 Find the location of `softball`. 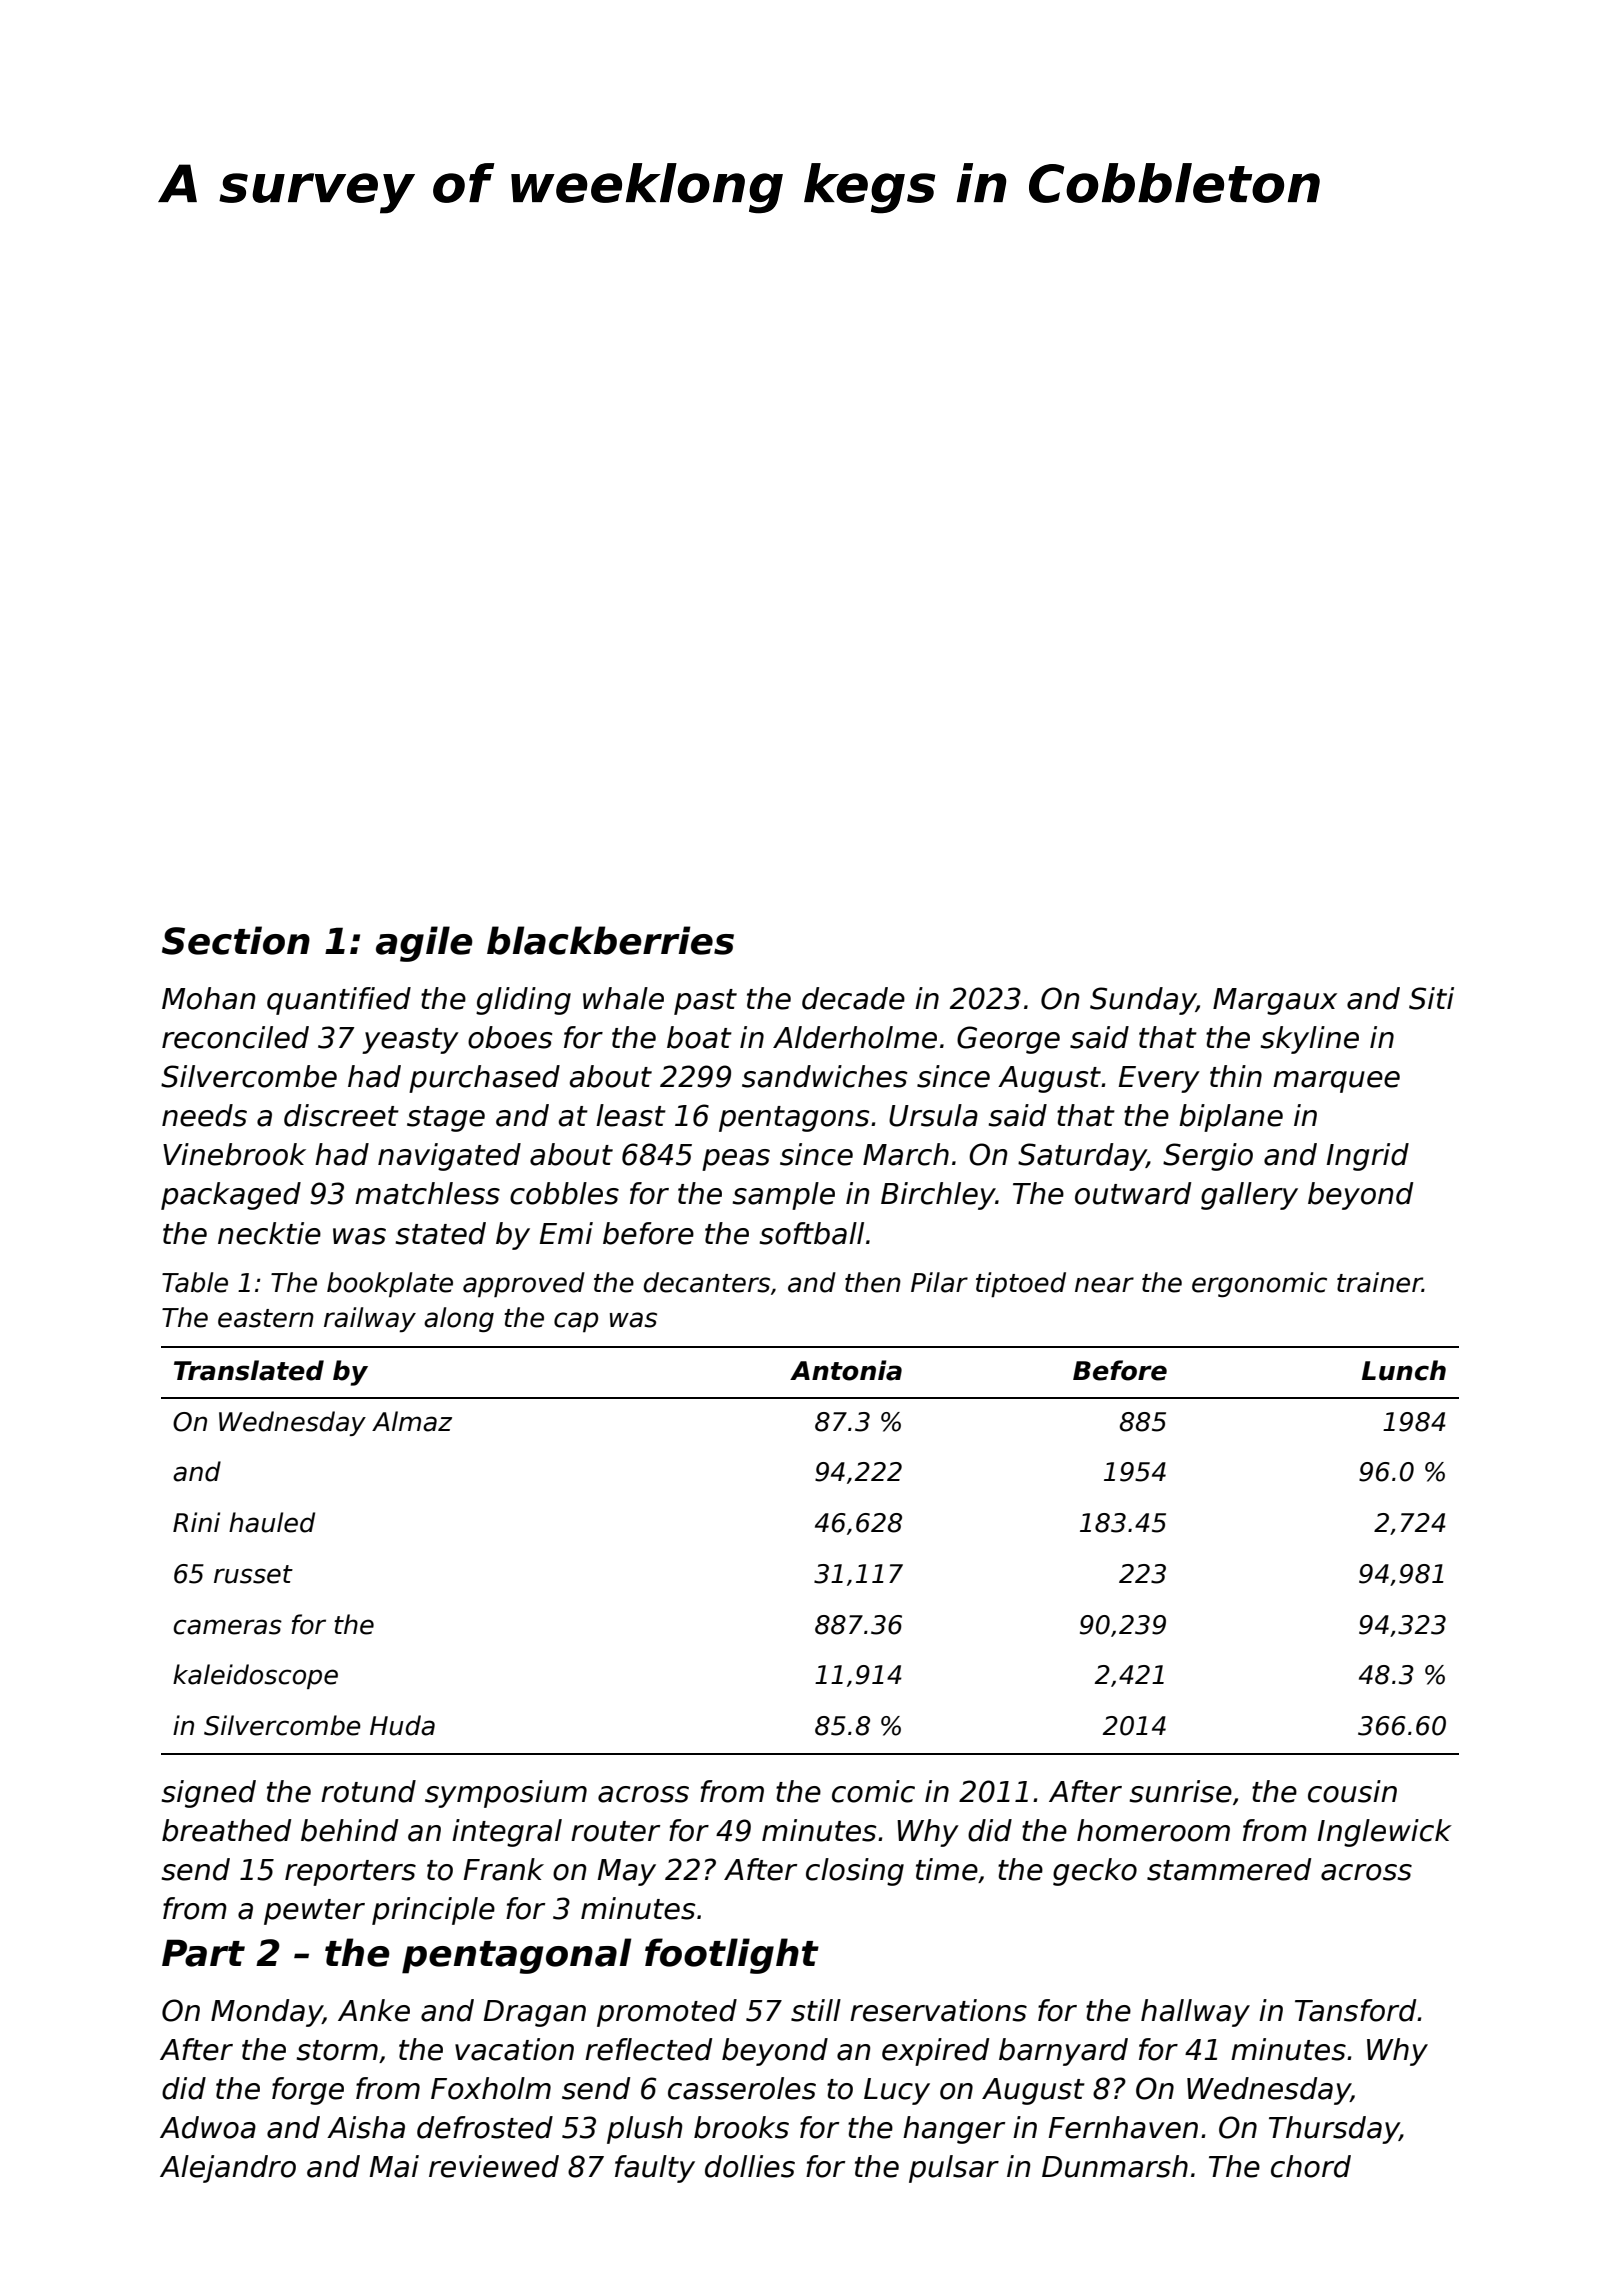

softball is located at coordinates (812, 1233).
